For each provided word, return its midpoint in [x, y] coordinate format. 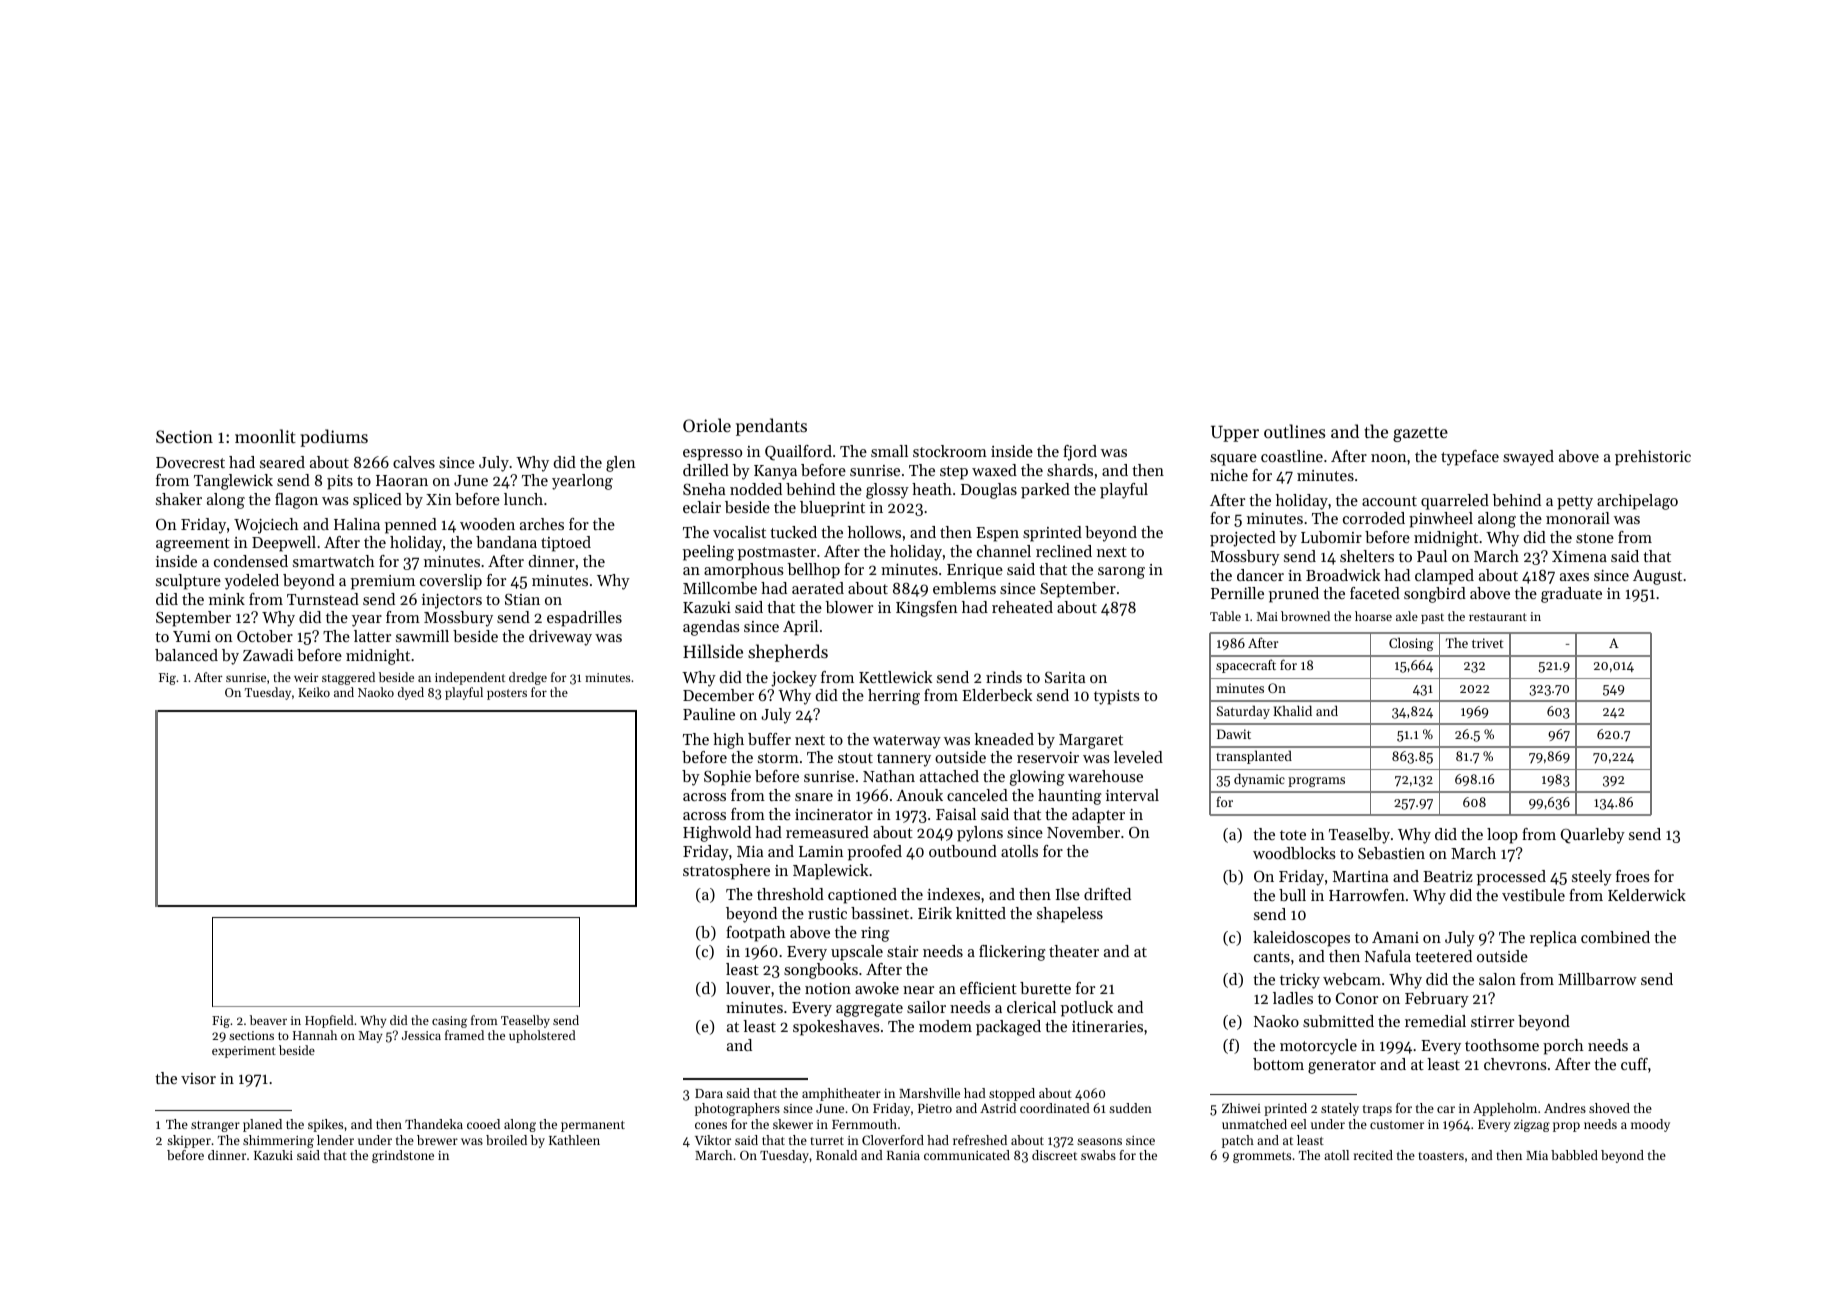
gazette [1420, 434]
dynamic [1259, 780]
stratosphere [726, 872]
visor [198, 1078]
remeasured [827, 832]
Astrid [998, 1108]
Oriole [707, 425]
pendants [771, 427]
